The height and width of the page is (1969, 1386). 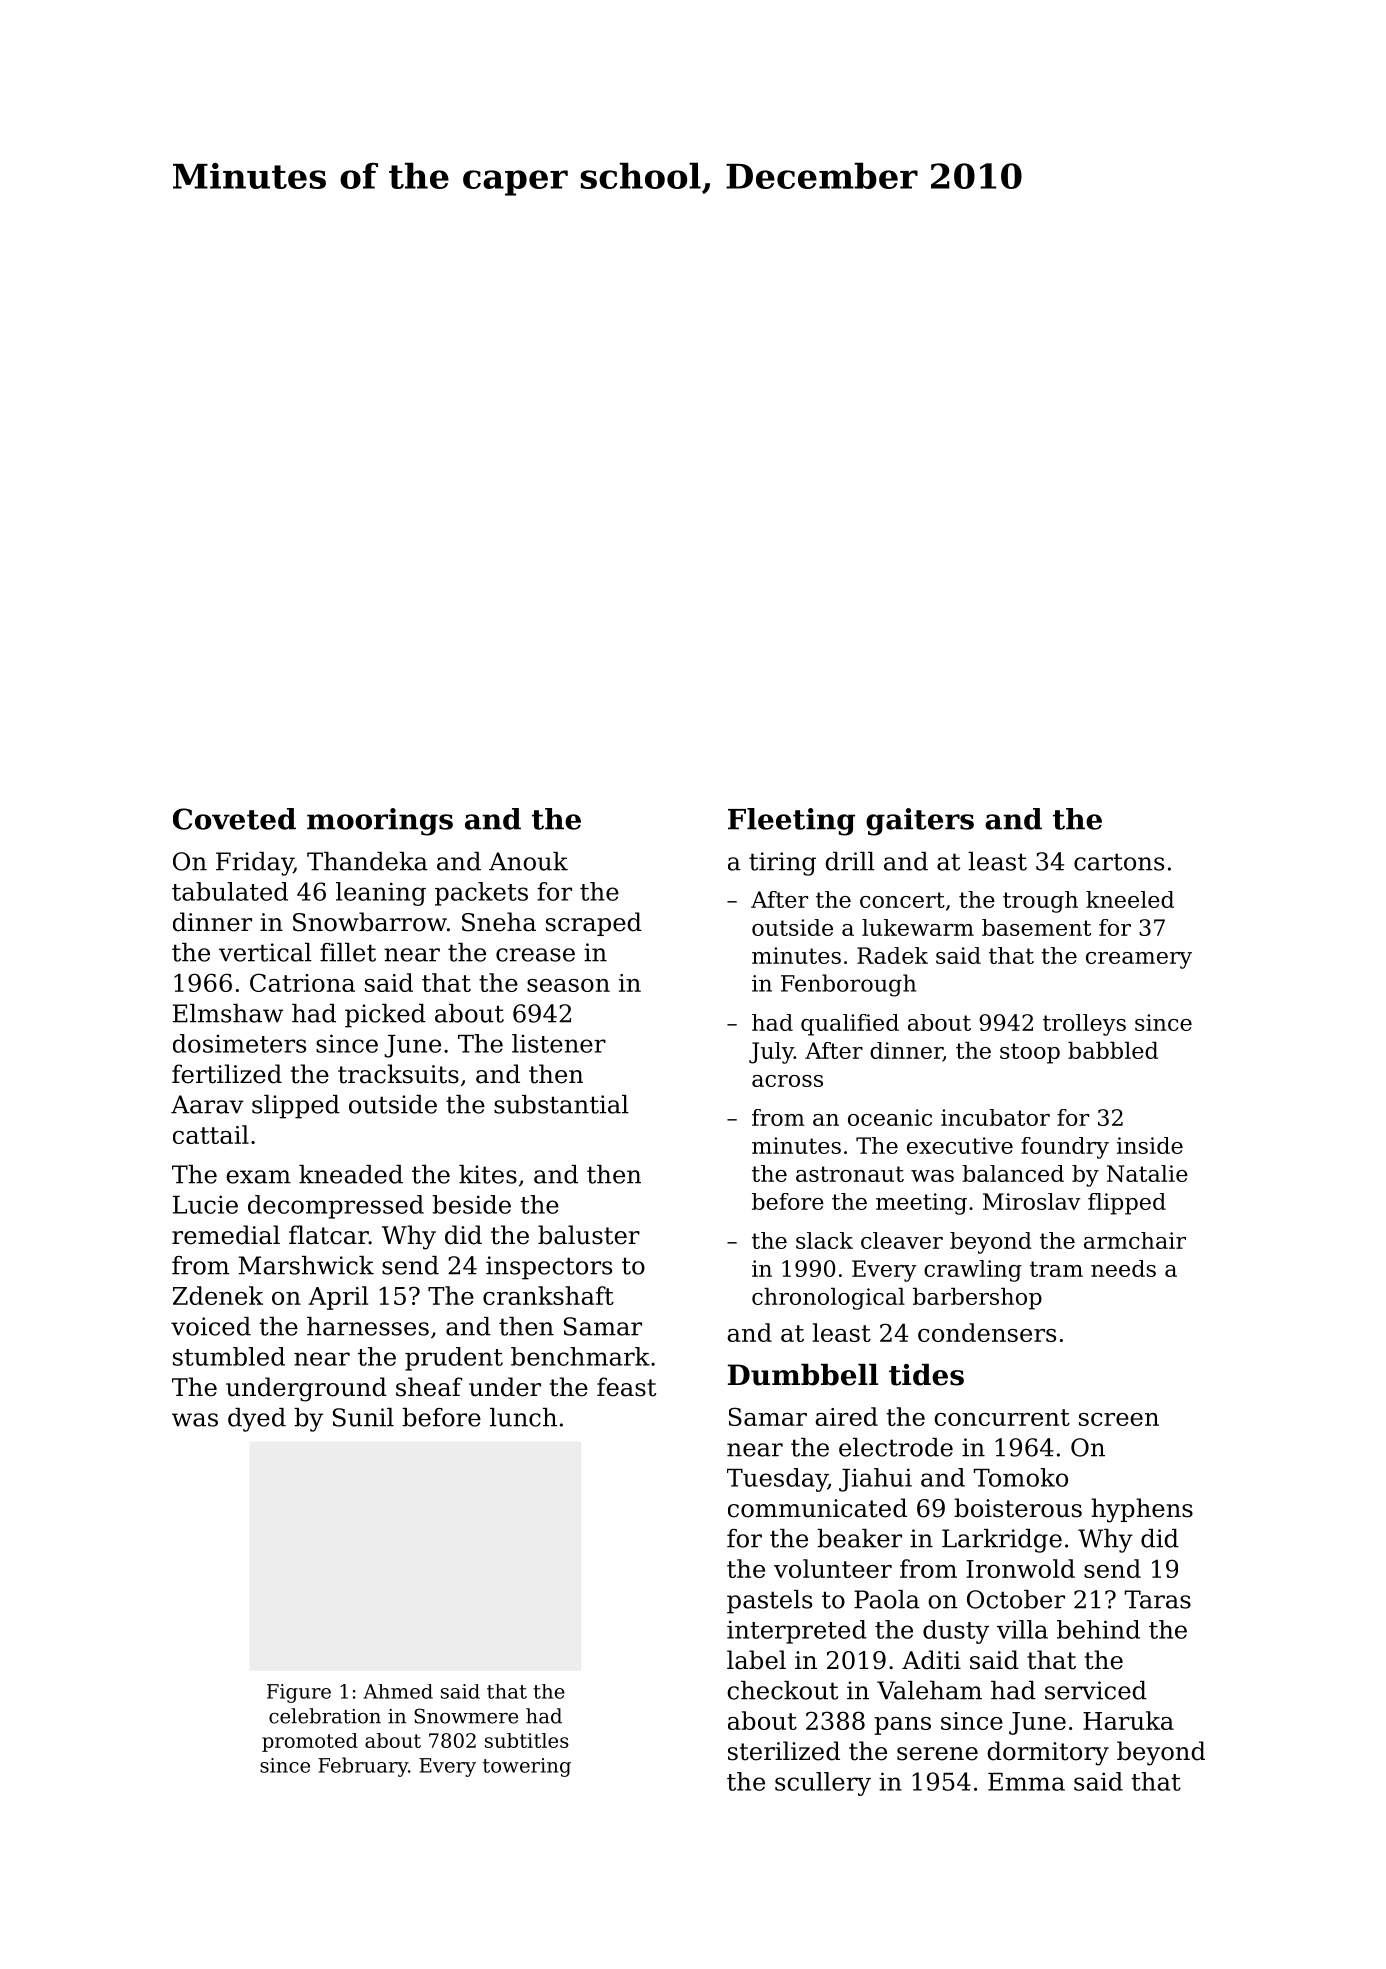 I want to click on feast, so click(x=626, y=1387).
